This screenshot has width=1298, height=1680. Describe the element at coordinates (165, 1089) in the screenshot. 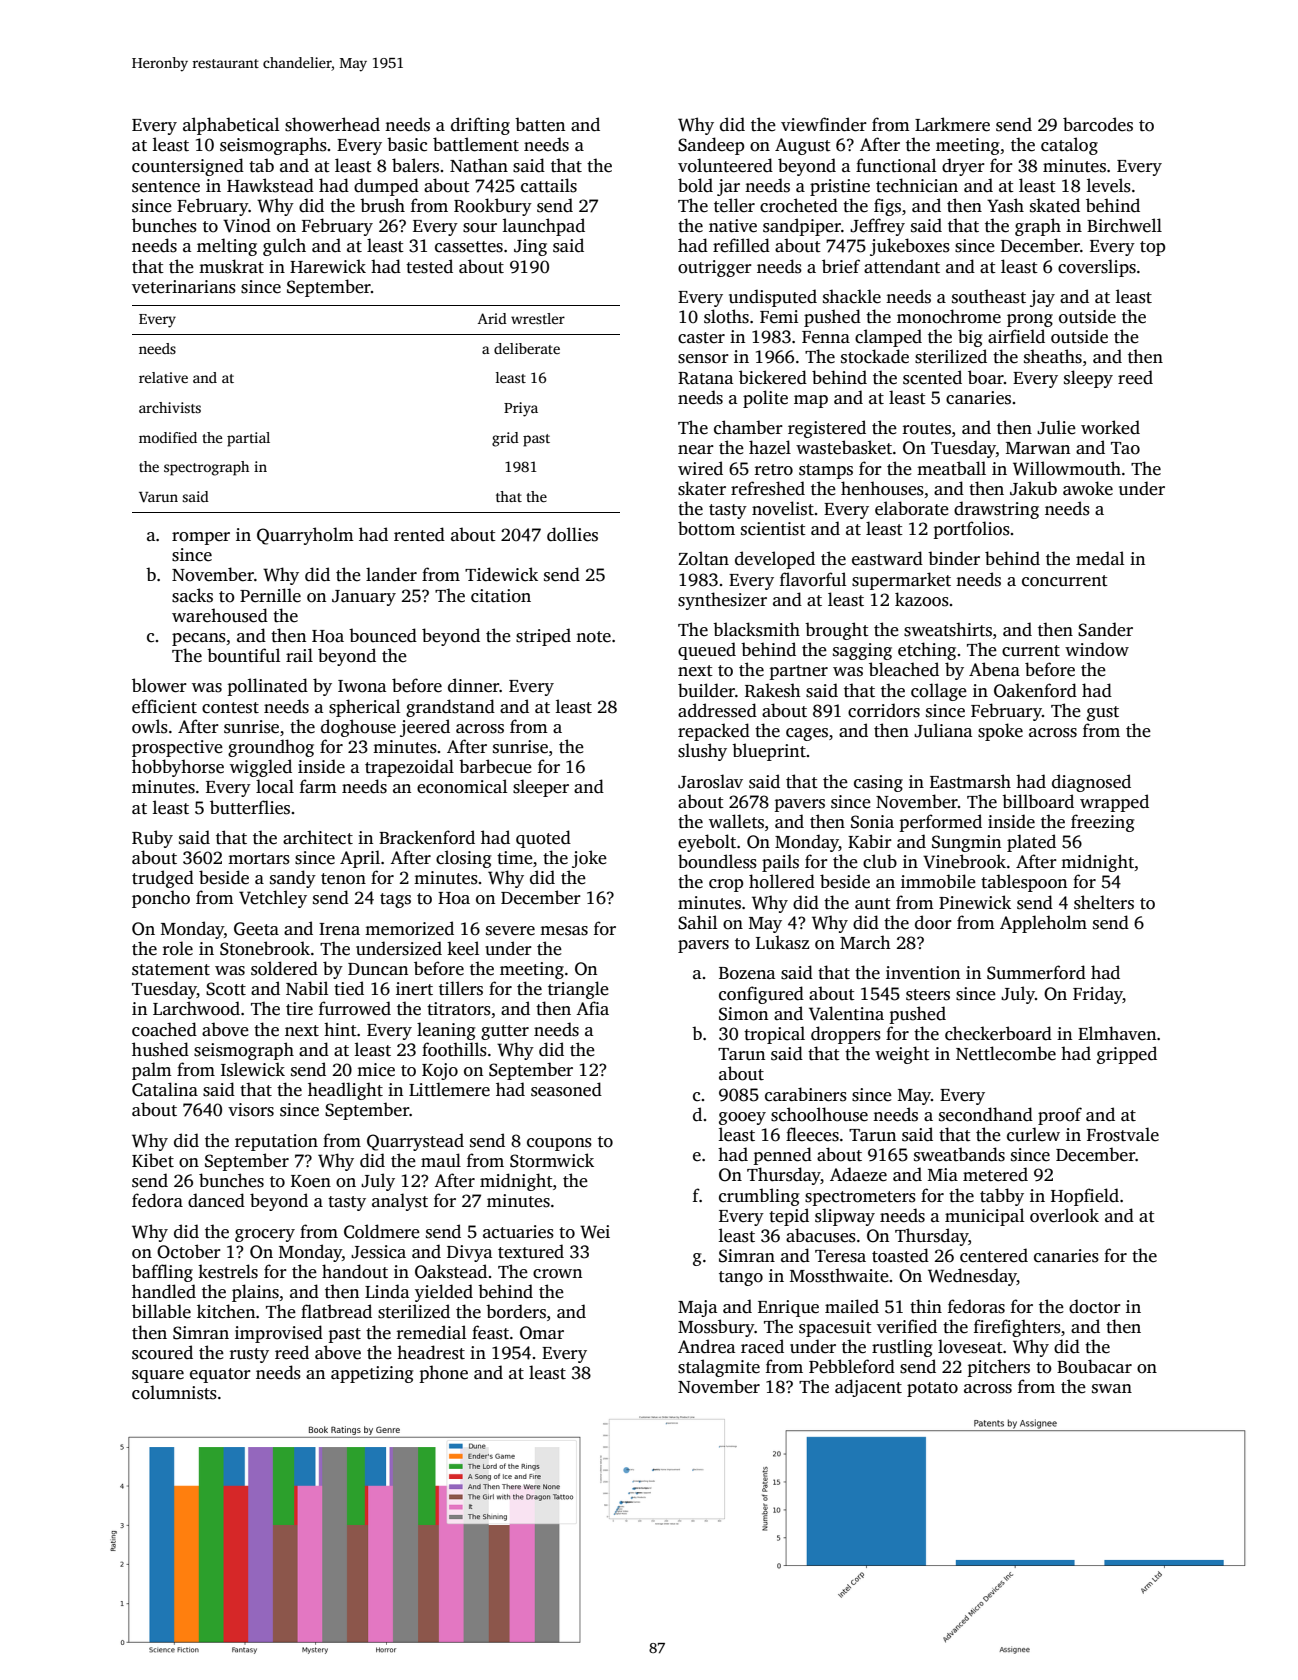

I see `Catalina` at that location.
